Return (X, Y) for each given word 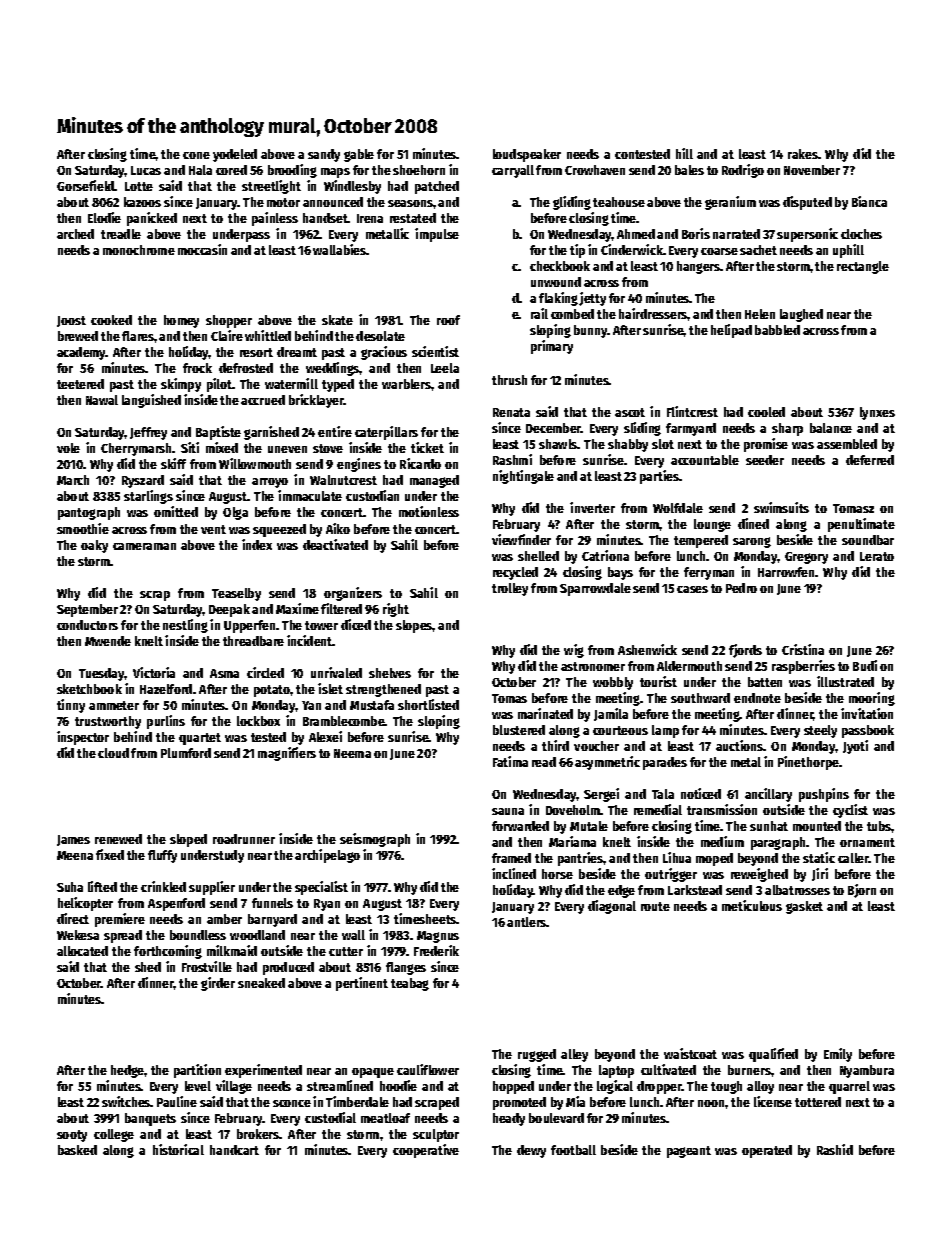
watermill (291, 383)
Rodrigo (743, 171)
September (87, 610)
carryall (513, 171)
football (573, 1150)
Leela (445, 368)
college (114, 1135)
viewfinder (521, 539)
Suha (70, 887)
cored (231, 170)
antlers (527, 922)
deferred (870, 460)
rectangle (863, 267)
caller (853, 858)
